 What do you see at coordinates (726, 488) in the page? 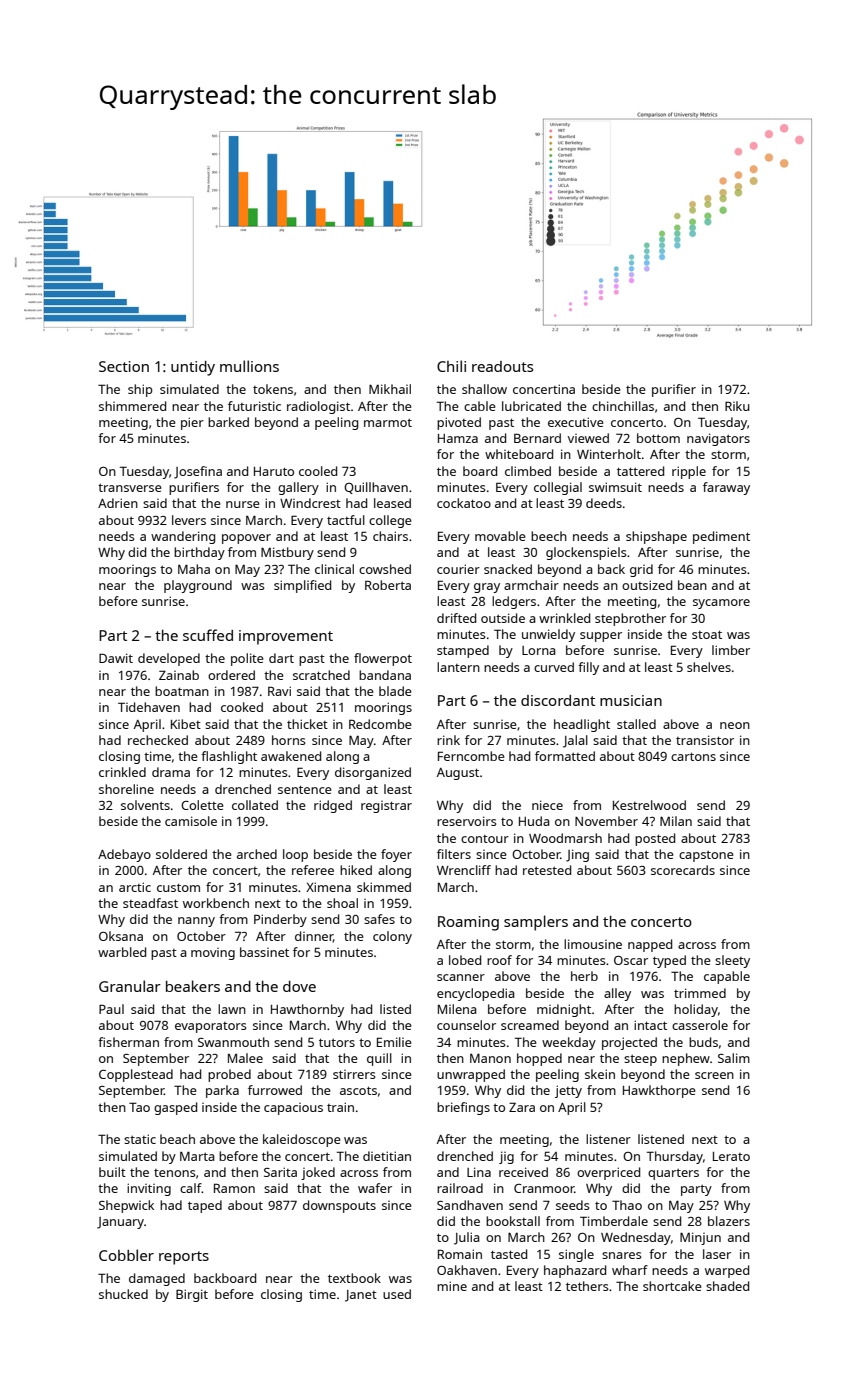
I see `faraway` at bounding box center [726, 488].
